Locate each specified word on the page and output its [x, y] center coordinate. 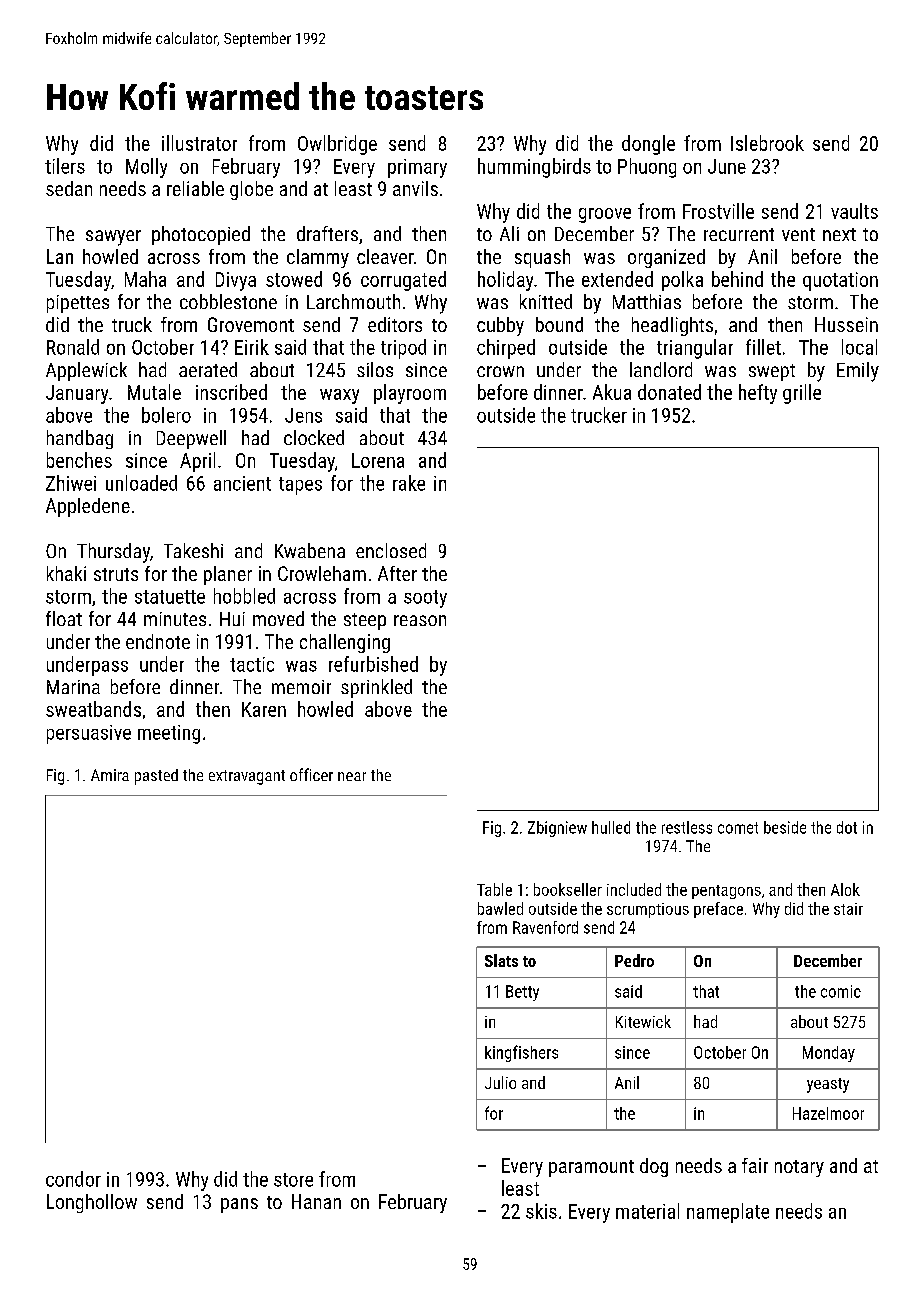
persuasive [89, 734]
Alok [845, 889]
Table [494, 889]
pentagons [726, 892]
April [197, 462]
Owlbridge [337, 145]
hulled [611, 827]
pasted [156, 777]
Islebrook [767, 143]
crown [500, 371]
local [859, 347]
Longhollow [92, 1203]
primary [417, 168]
